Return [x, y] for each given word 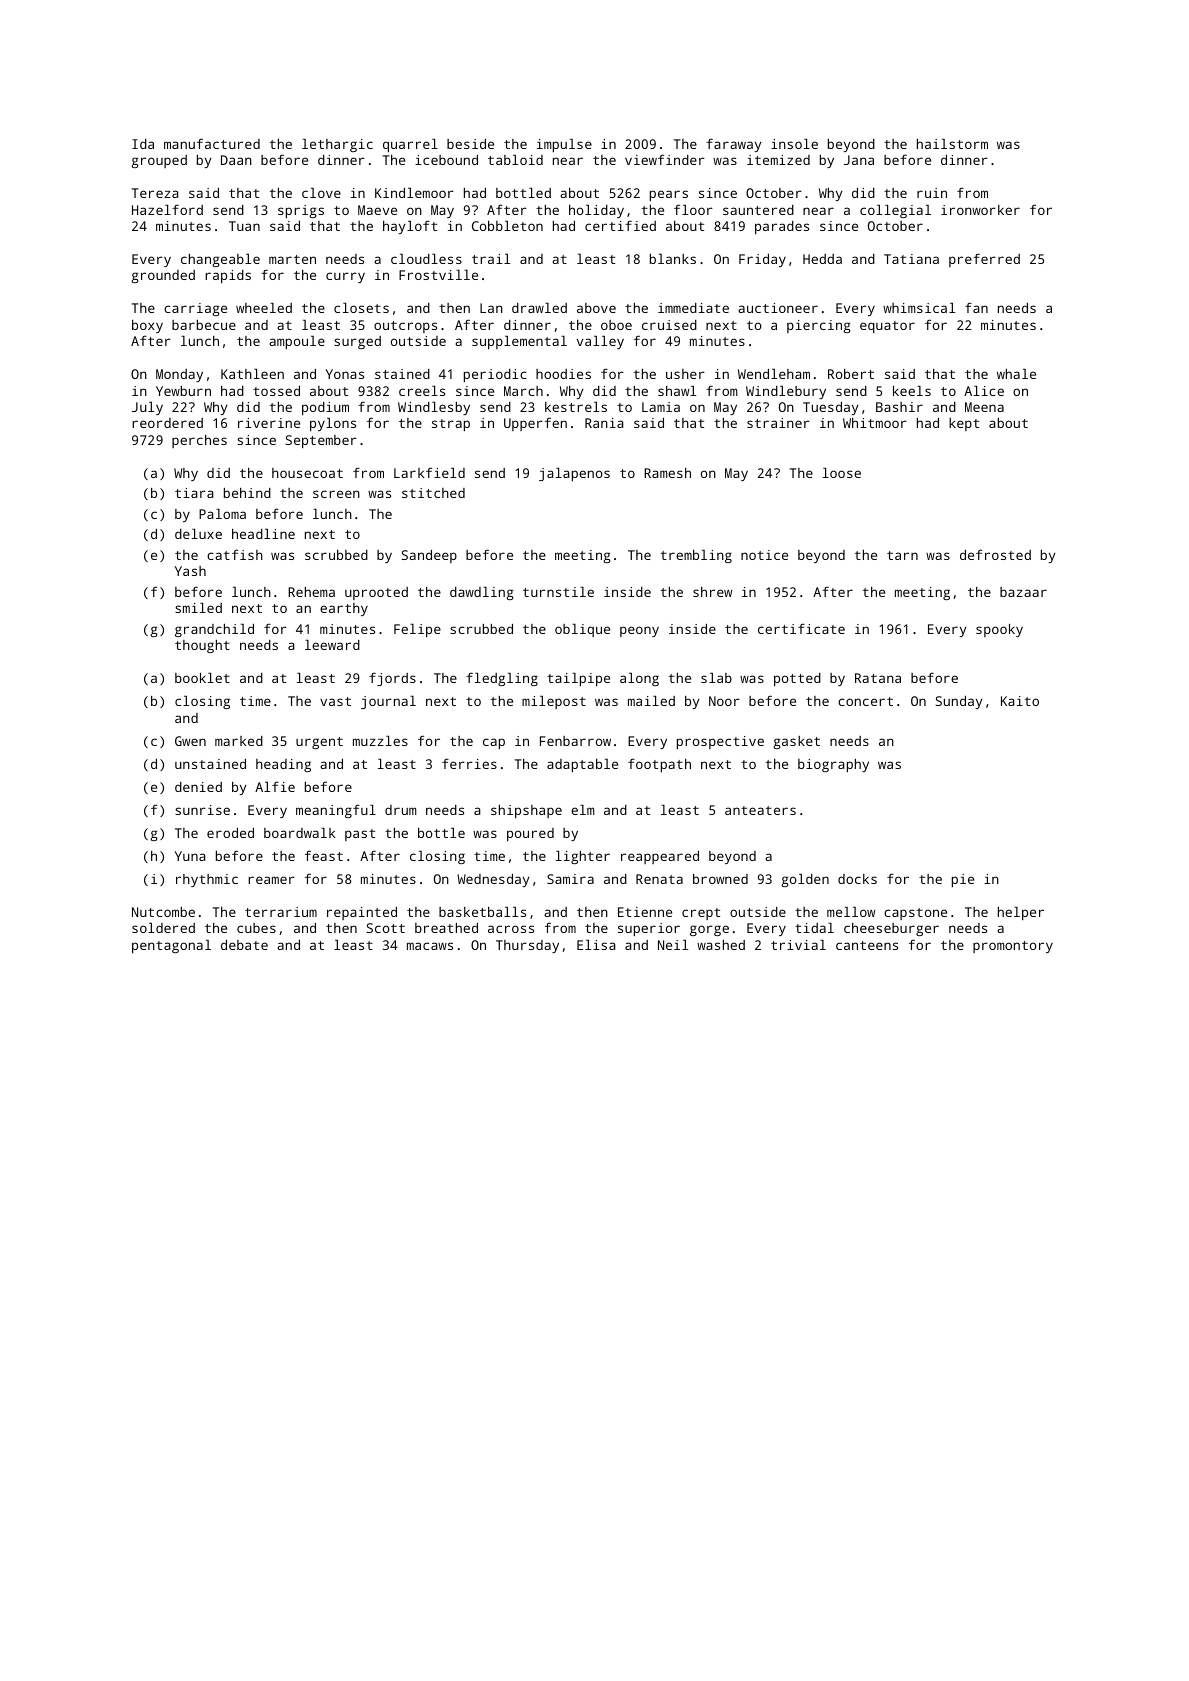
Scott [386, 928]
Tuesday [831, 408]
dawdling [482, 593]
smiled [198, 608]
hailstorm [952, 144]
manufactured [212, 143]
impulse [564, 145]
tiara [194, 493]
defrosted [995, 554]
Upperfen [535, 424]
